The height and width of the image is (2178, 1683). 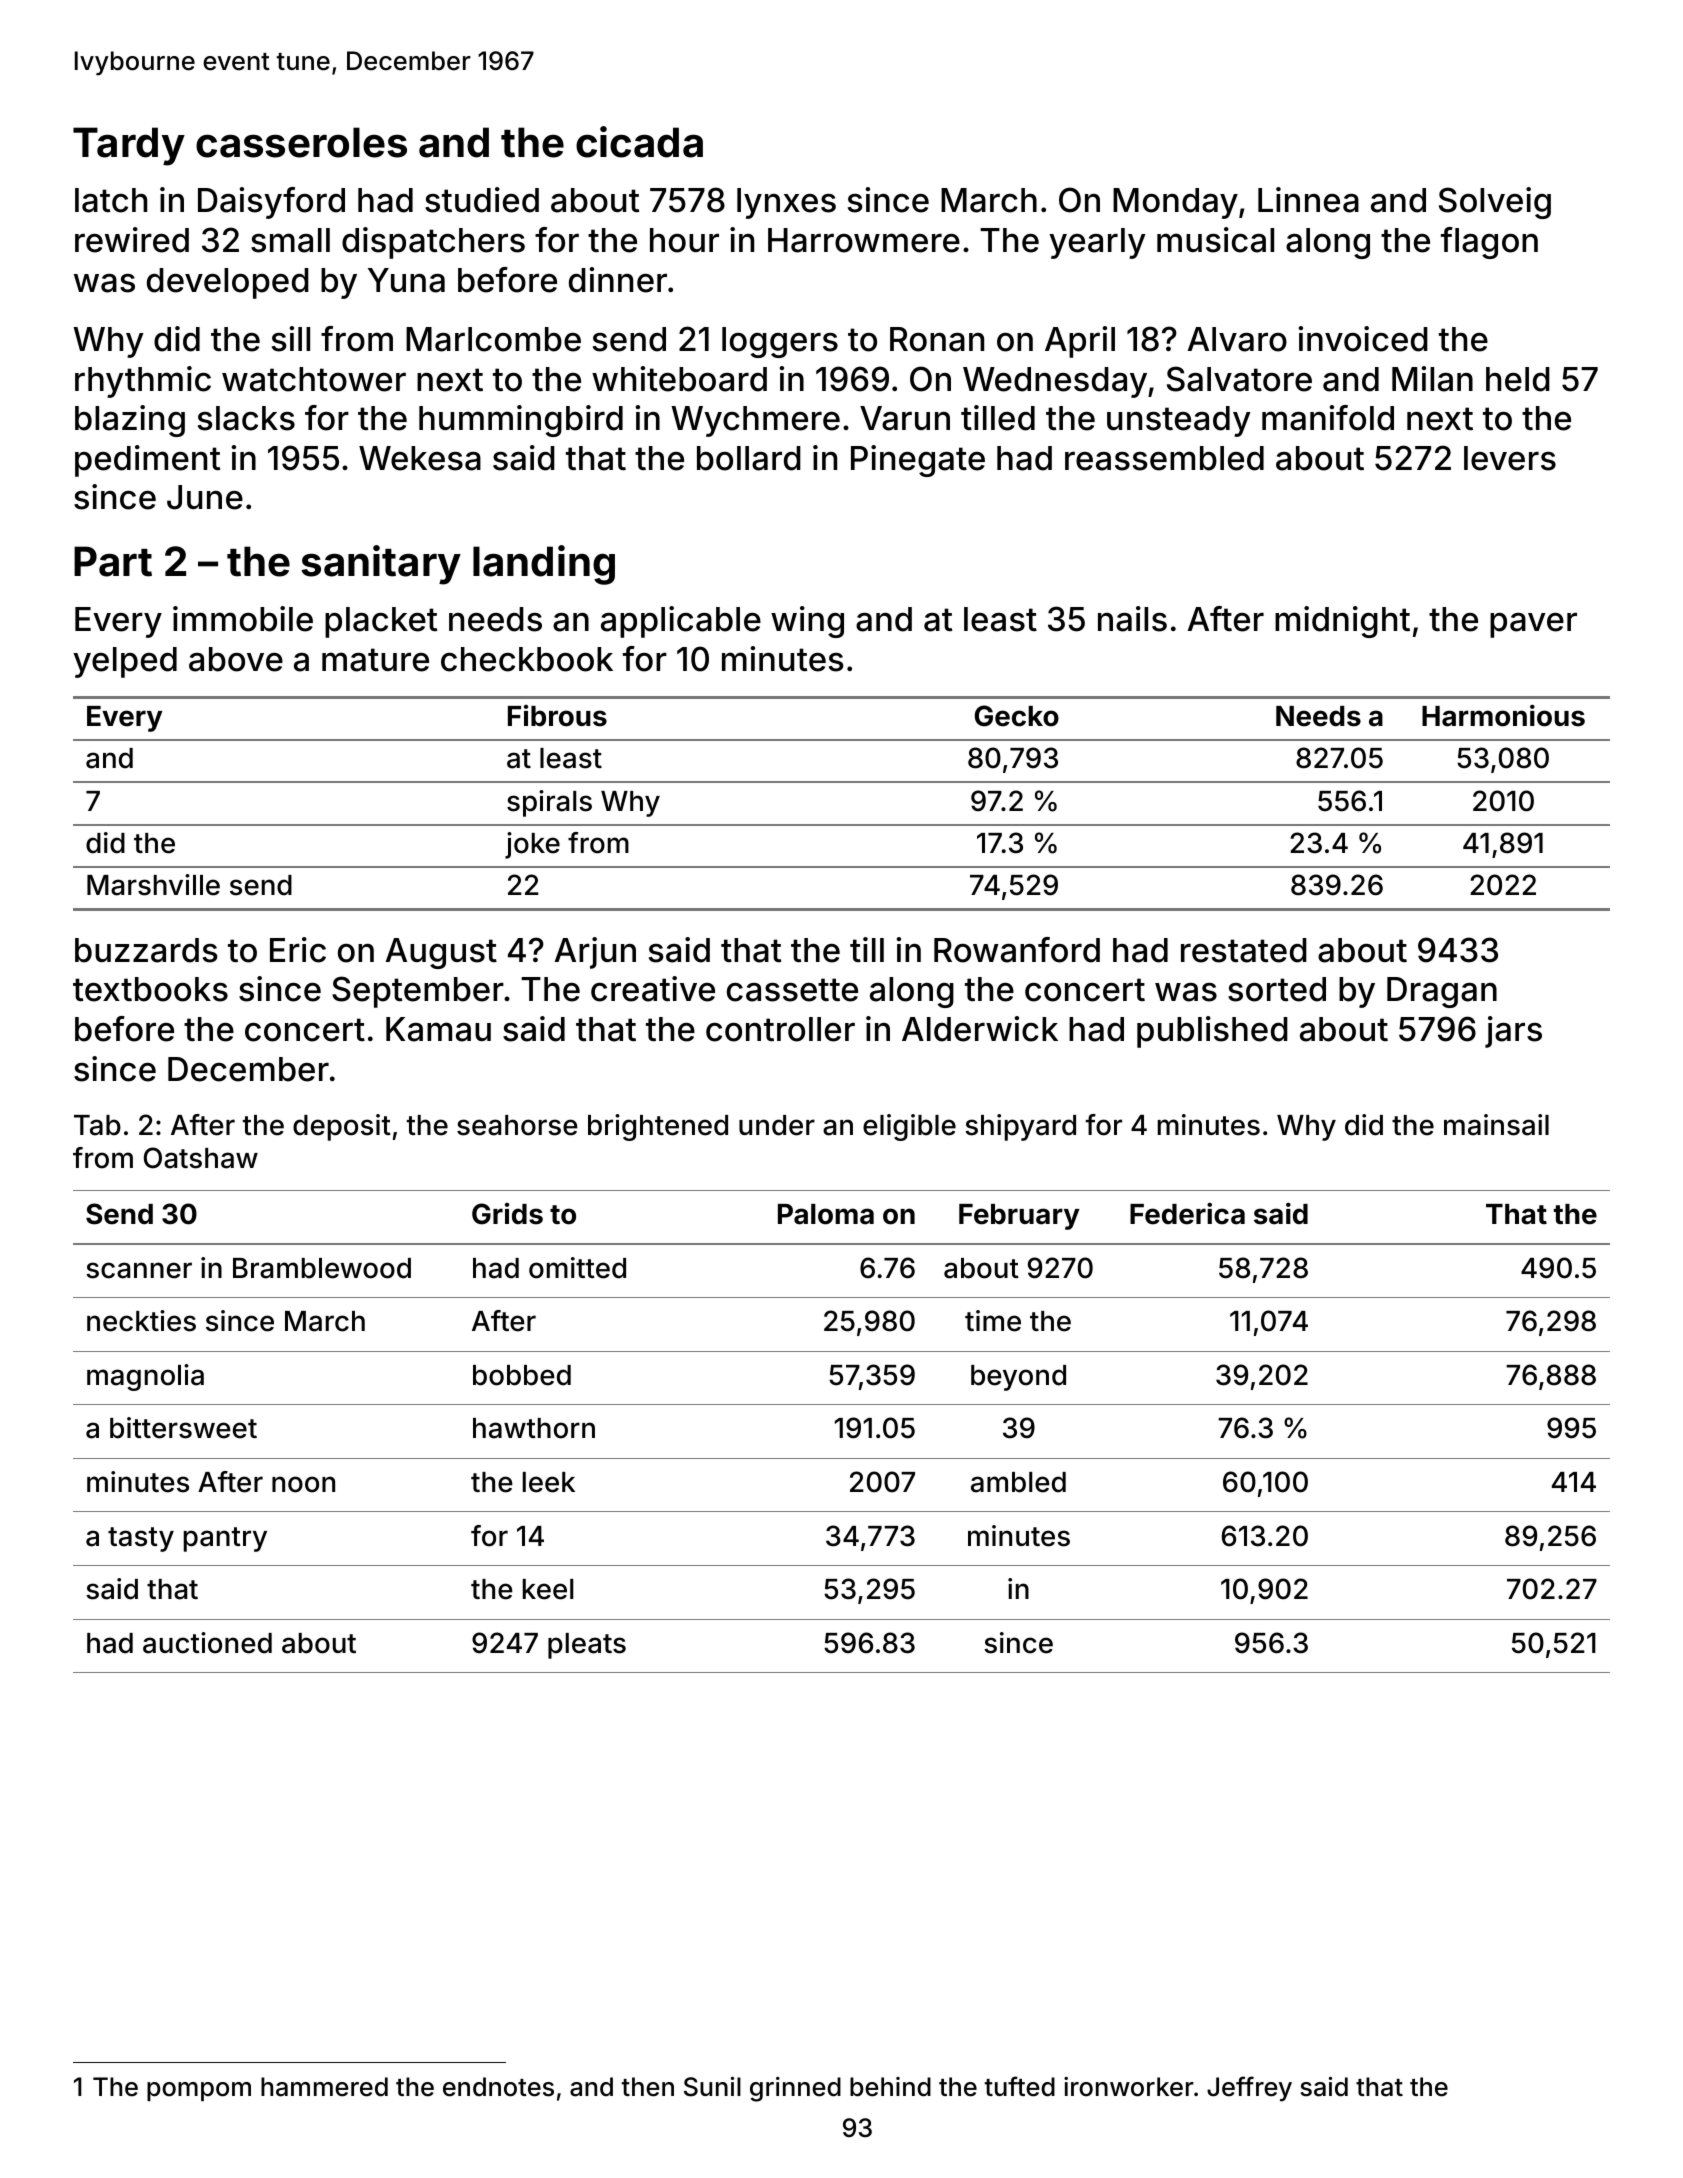 I want to click on mainsail, so click(x=1496, y=1125).
